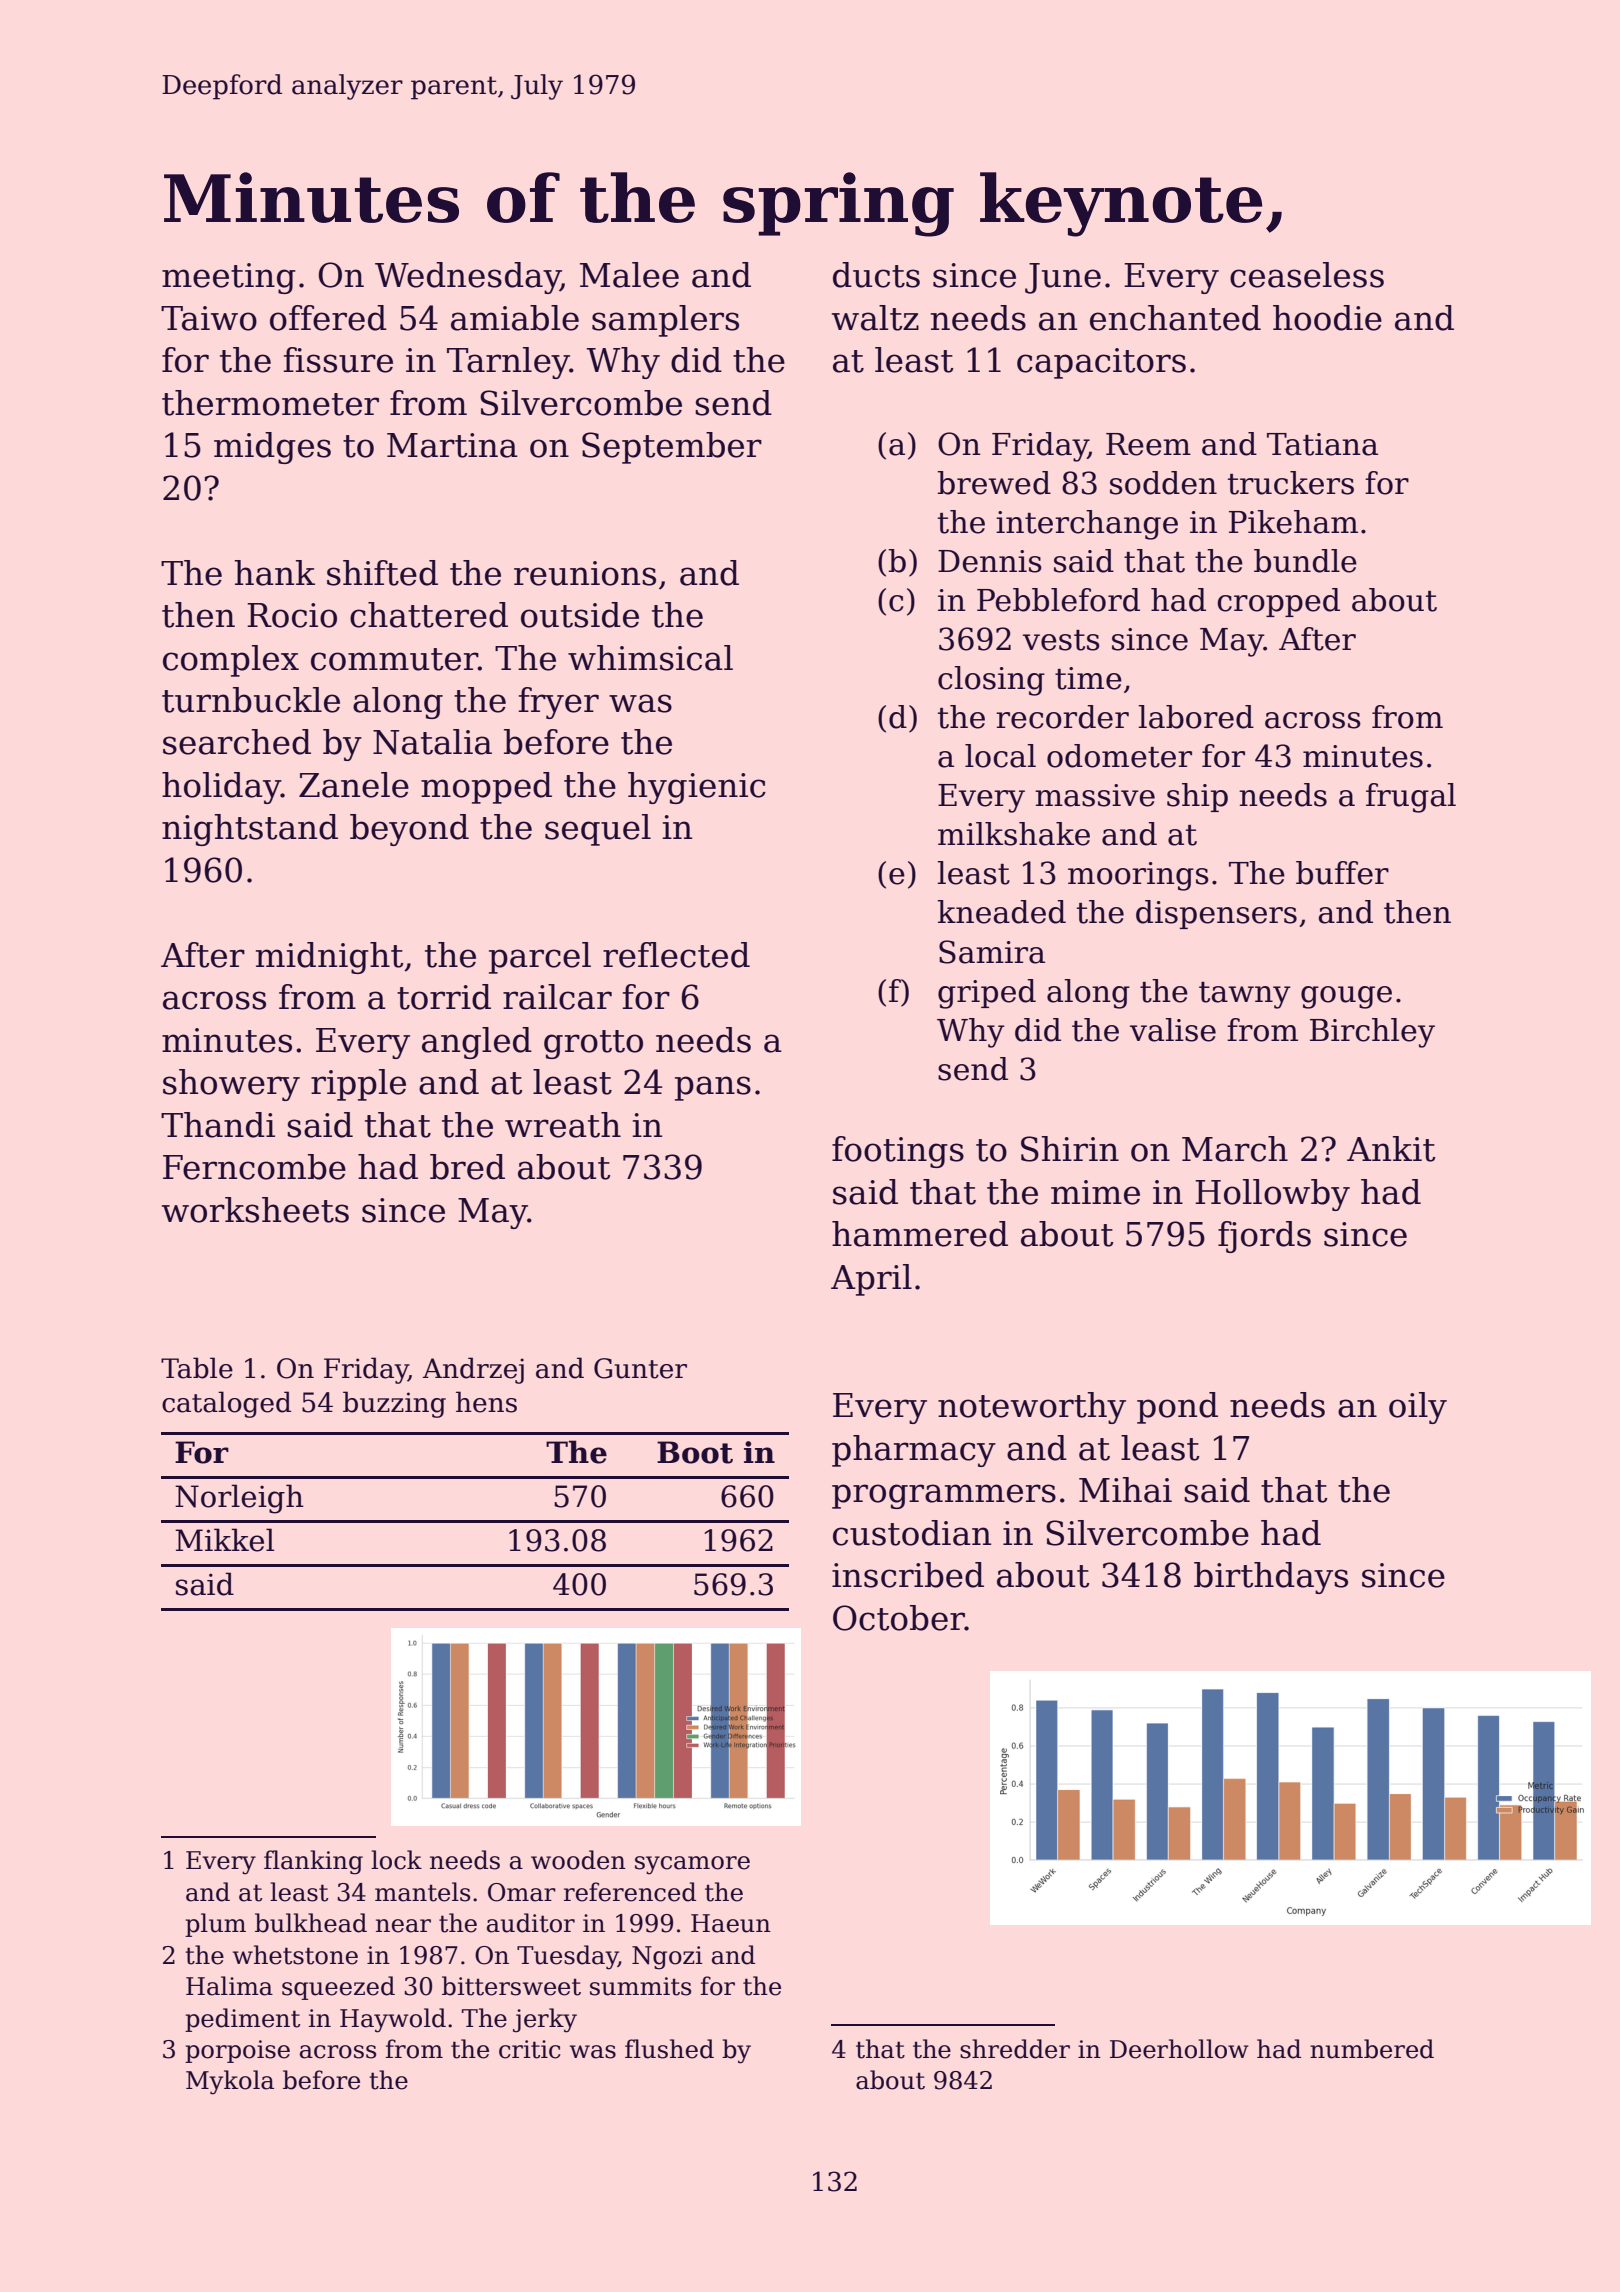 This image has width=1620, height=2292. Describe the element at coordinates (665, 321) in the image. I see `samplers` at that location.
